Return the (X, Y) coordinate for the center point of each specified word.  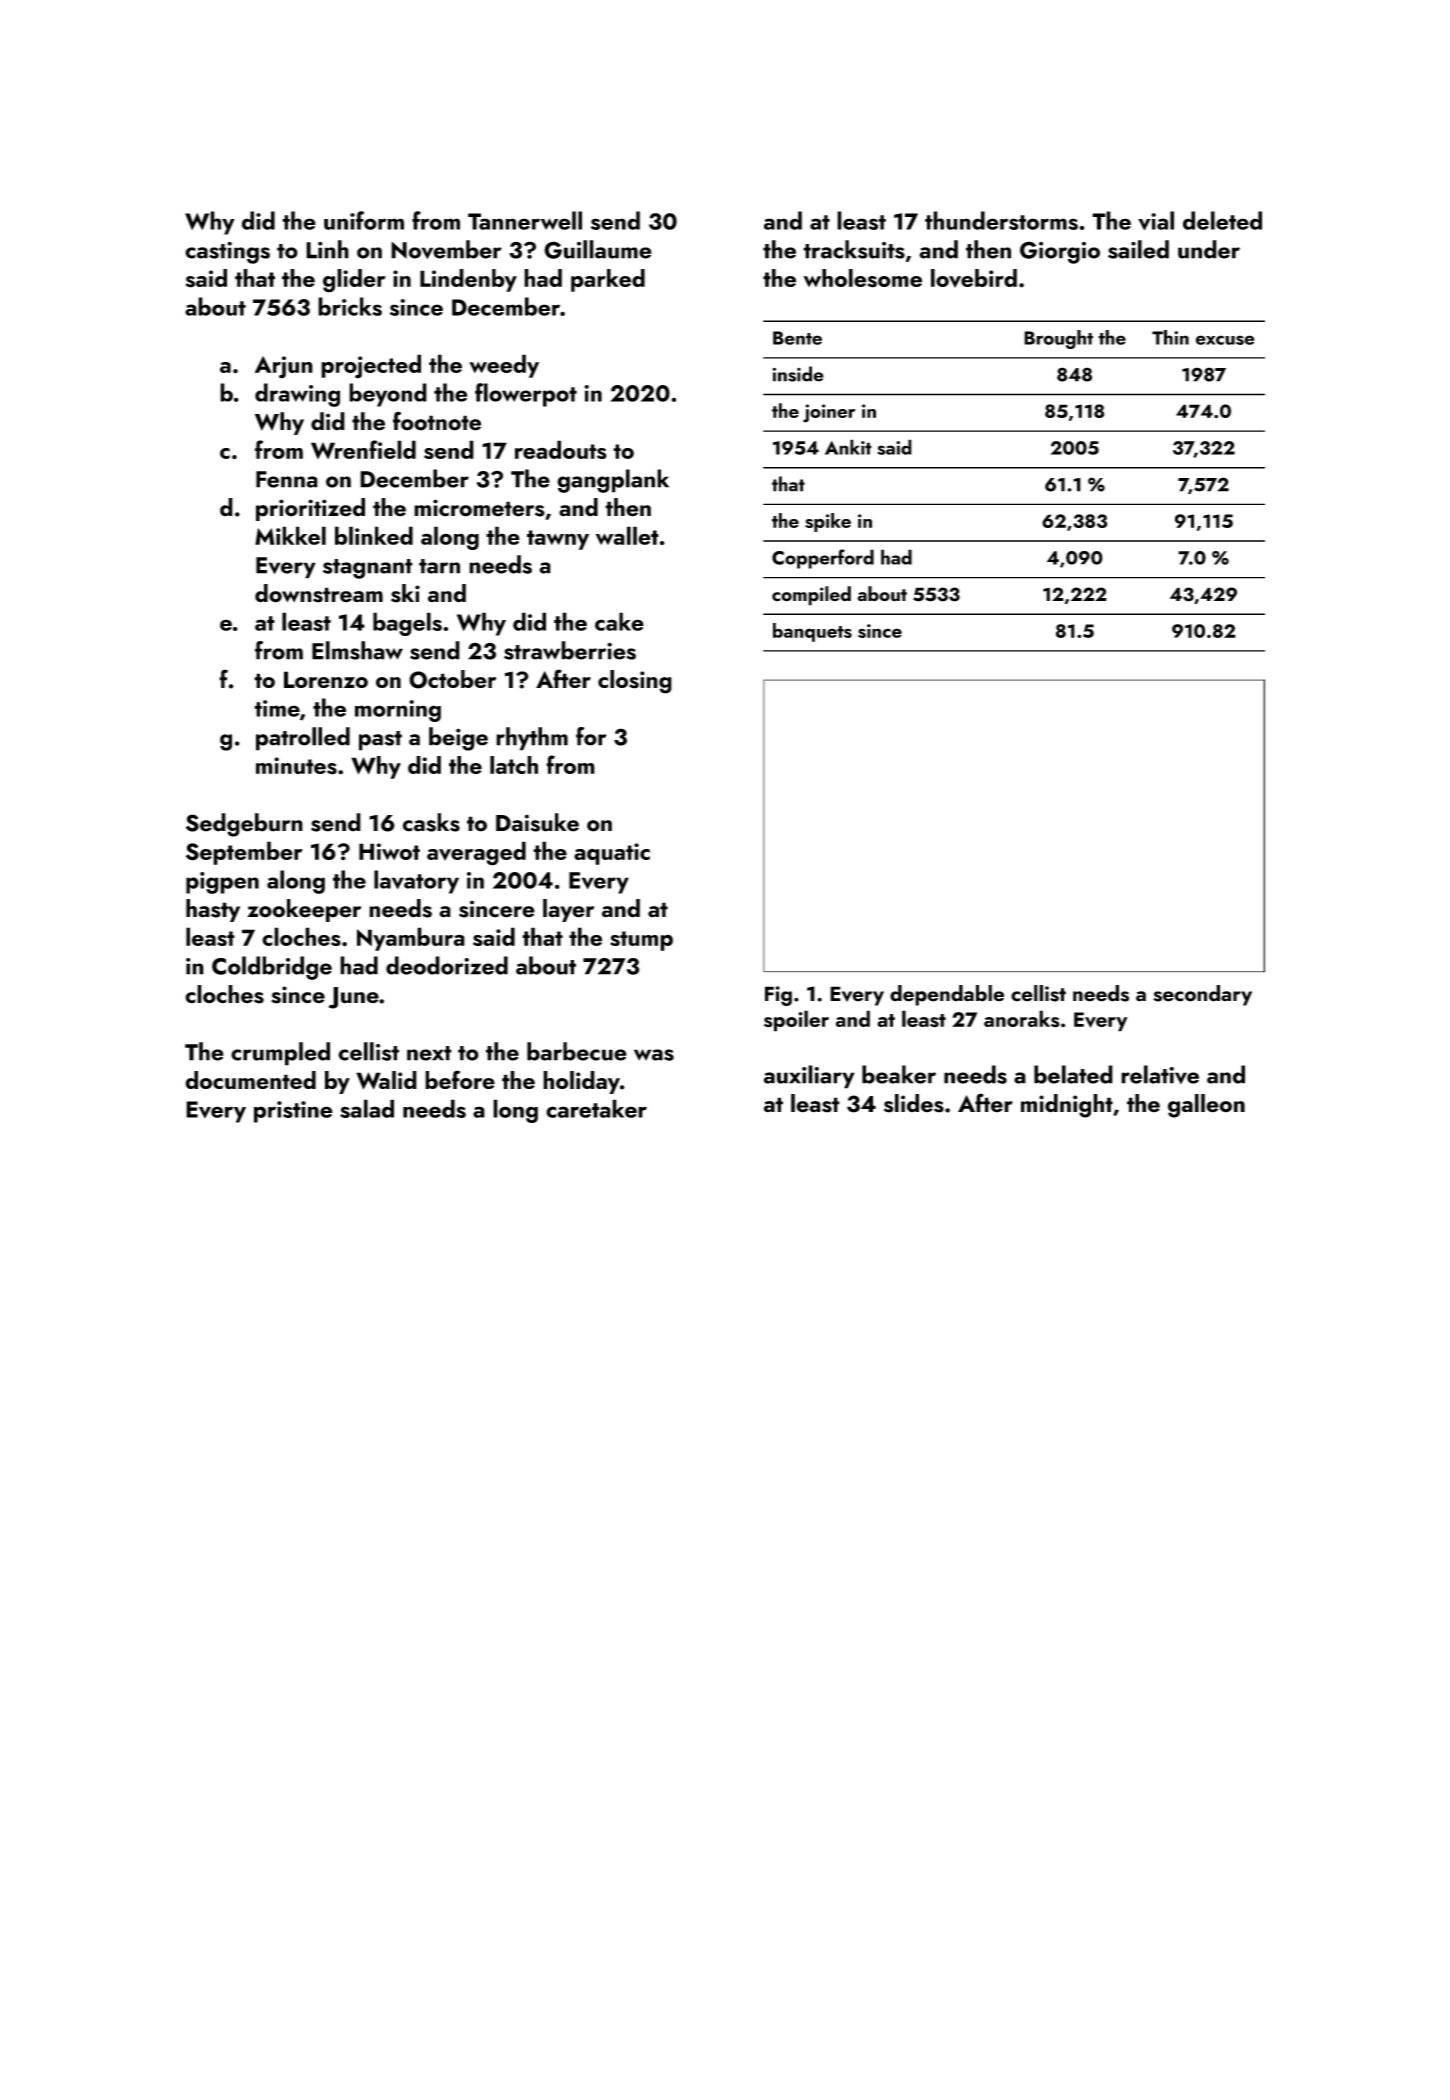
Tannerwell (525, 220)
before (460, 1079)
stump (641, 941)
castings (227, 253)
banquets (812, 632)
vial (1156, 221)
